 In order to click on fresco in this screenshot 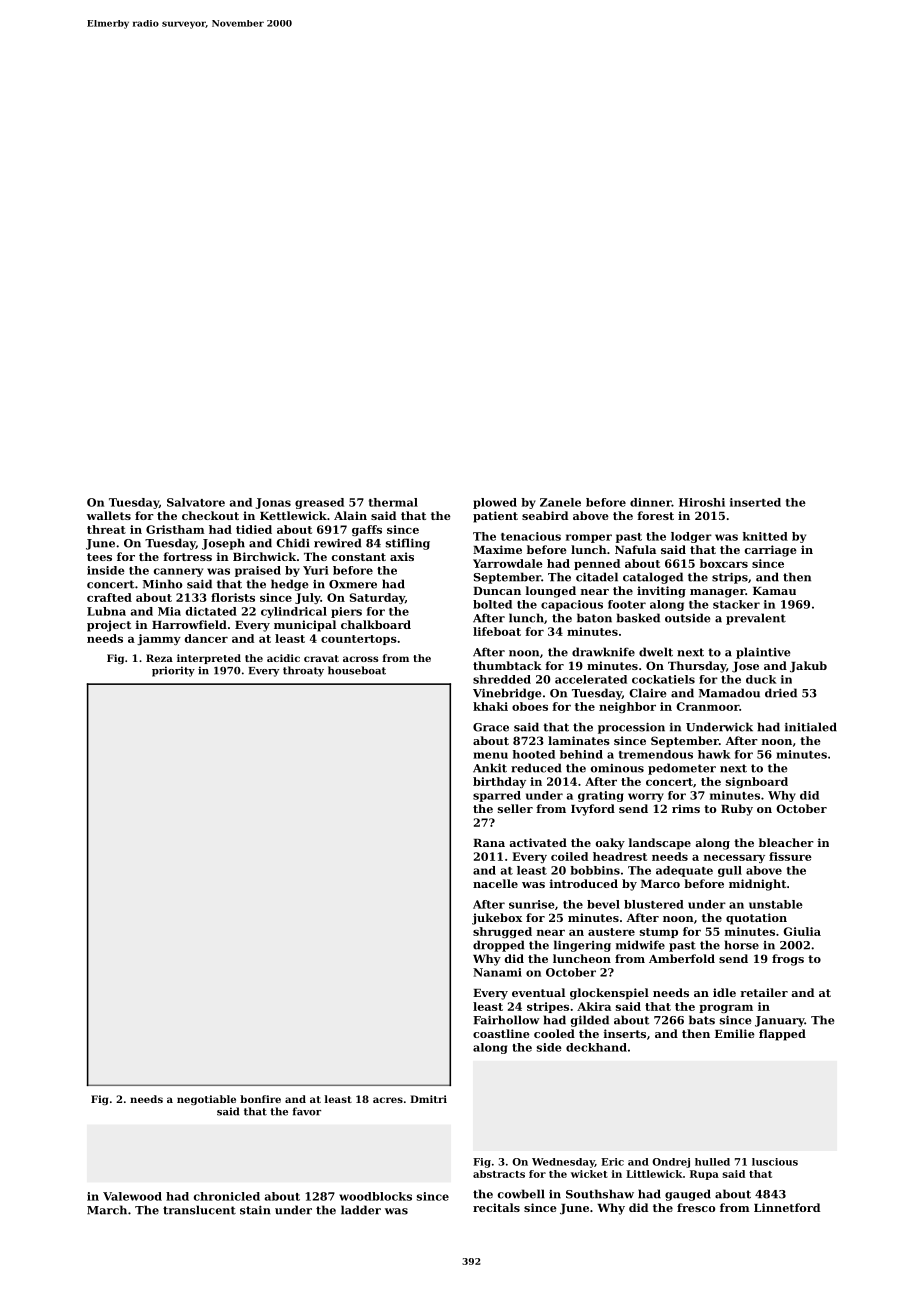, I will do `click(696, 1207)`.
